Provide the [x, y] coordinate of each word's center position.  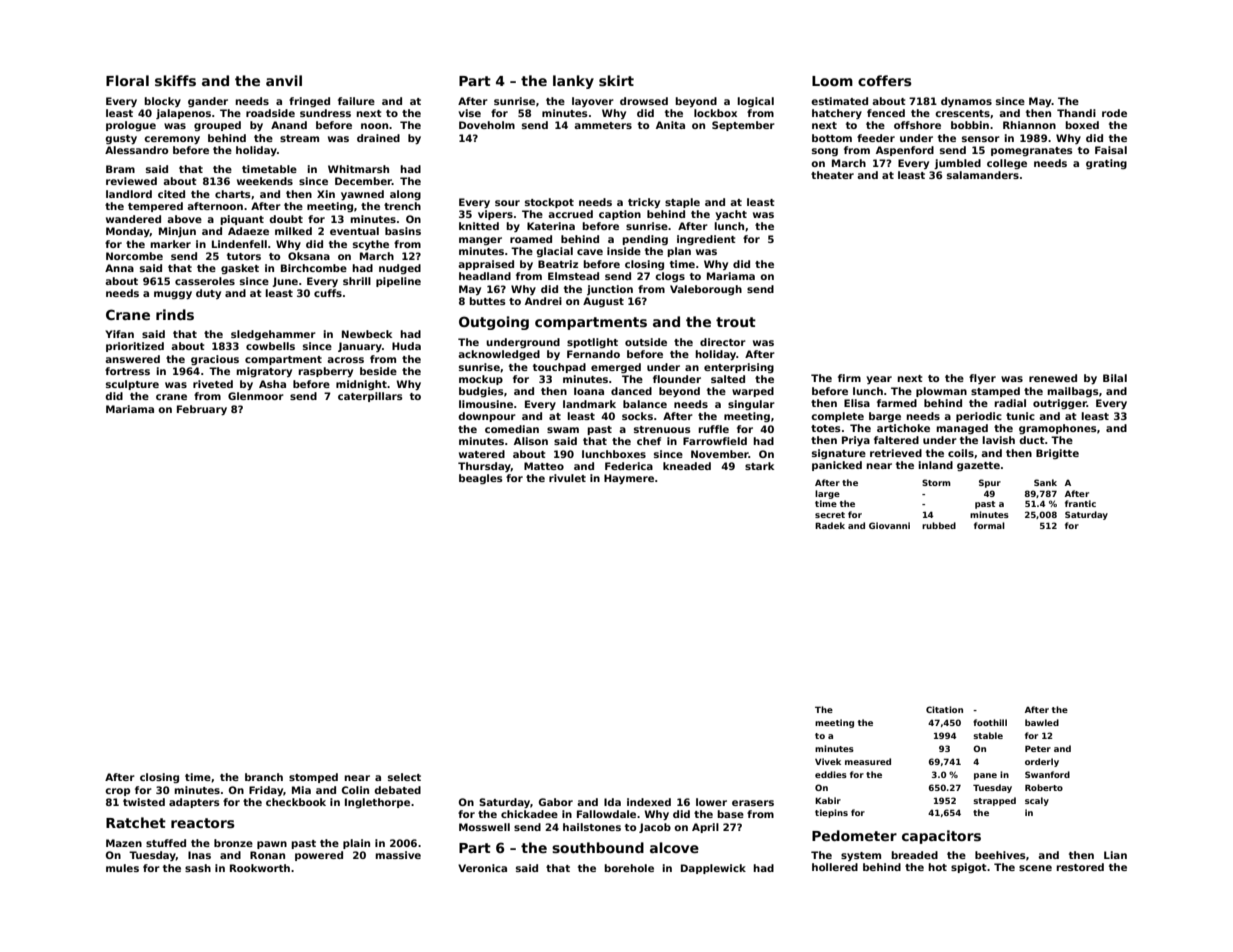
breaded [914, 855]
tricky [644, 203]
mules [122, 868]
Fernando [593, 354]
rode [1114, 113]
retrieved [896, 453]
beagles [481, 479]
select [404, 777]
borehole [629, 868]
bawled [1042, 722]
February [202, 410]
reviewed [131, 181]
